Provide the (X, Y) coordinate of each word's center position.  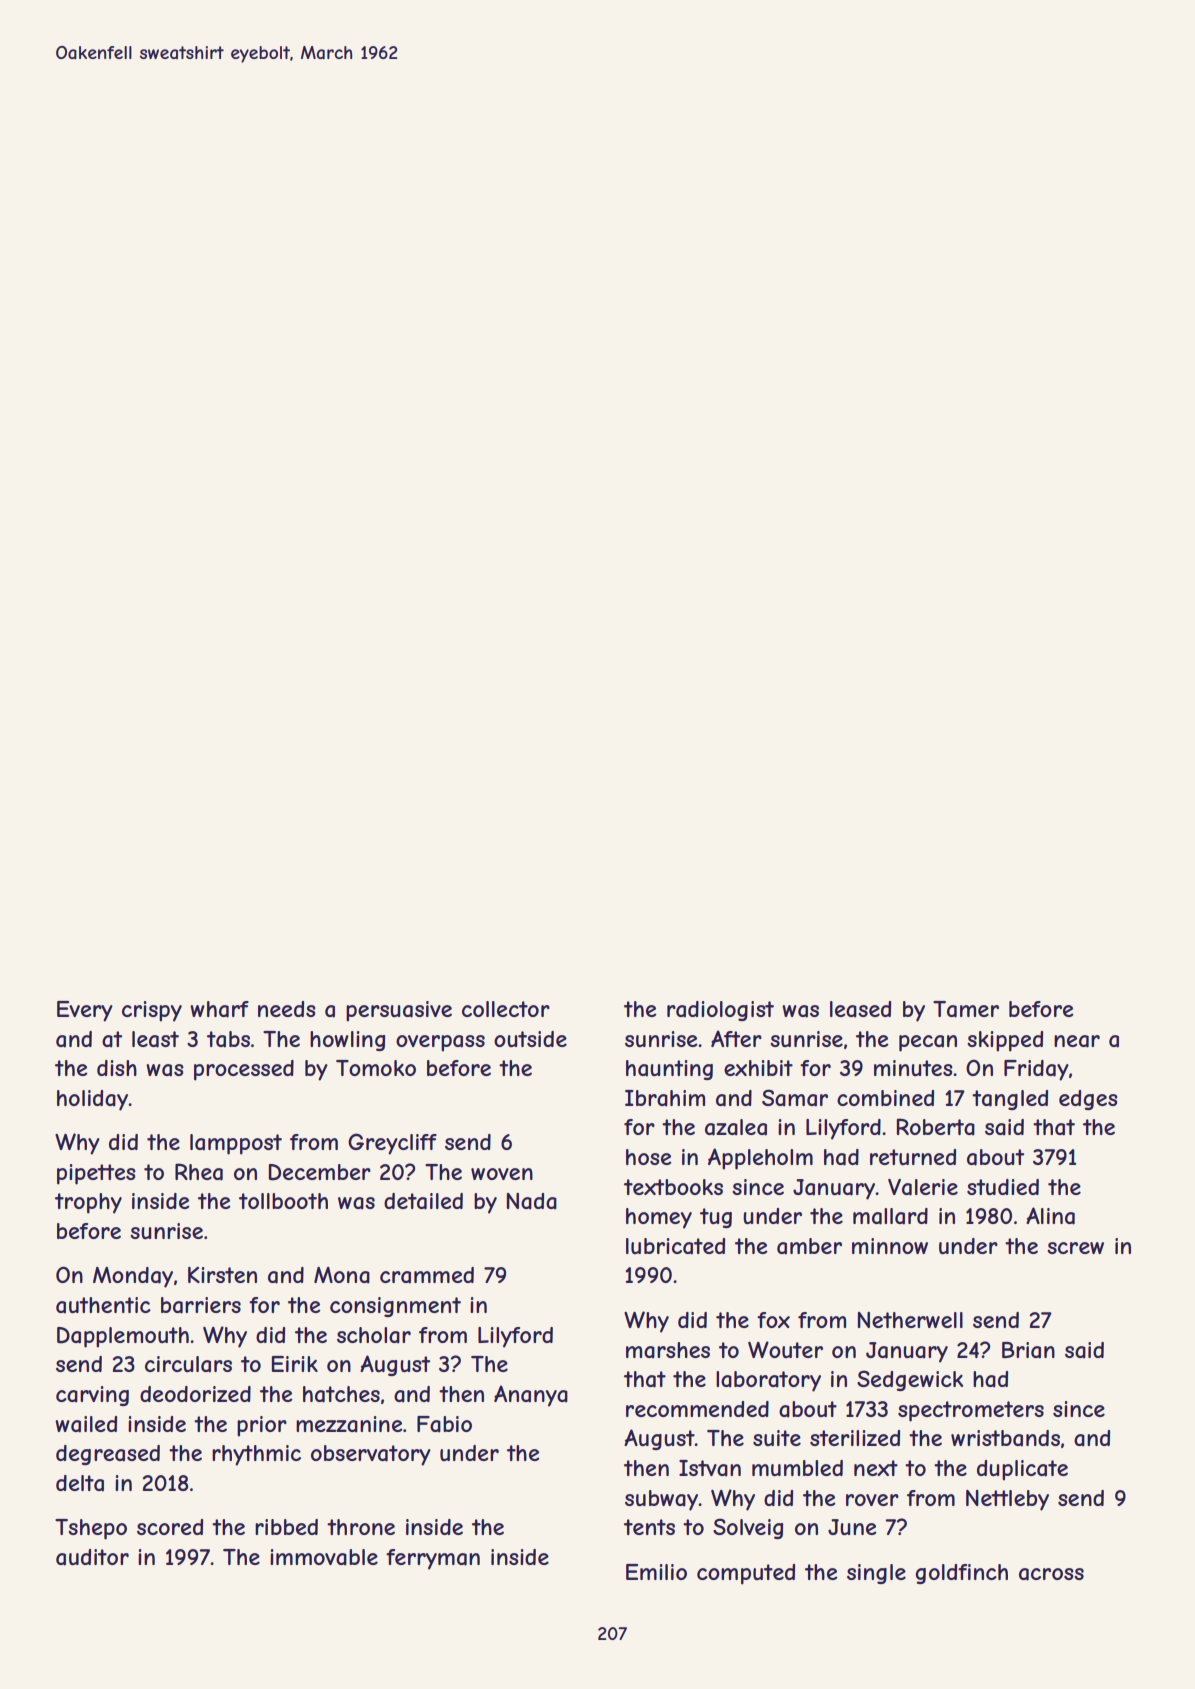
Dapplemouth (123, 1337)
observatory (371, 1455)
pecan (928, 1043)
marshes (668, 1350)
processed (244, 1070)
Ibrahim (665, 1098)
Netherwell (910, 1320)
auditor (92, 1557)
